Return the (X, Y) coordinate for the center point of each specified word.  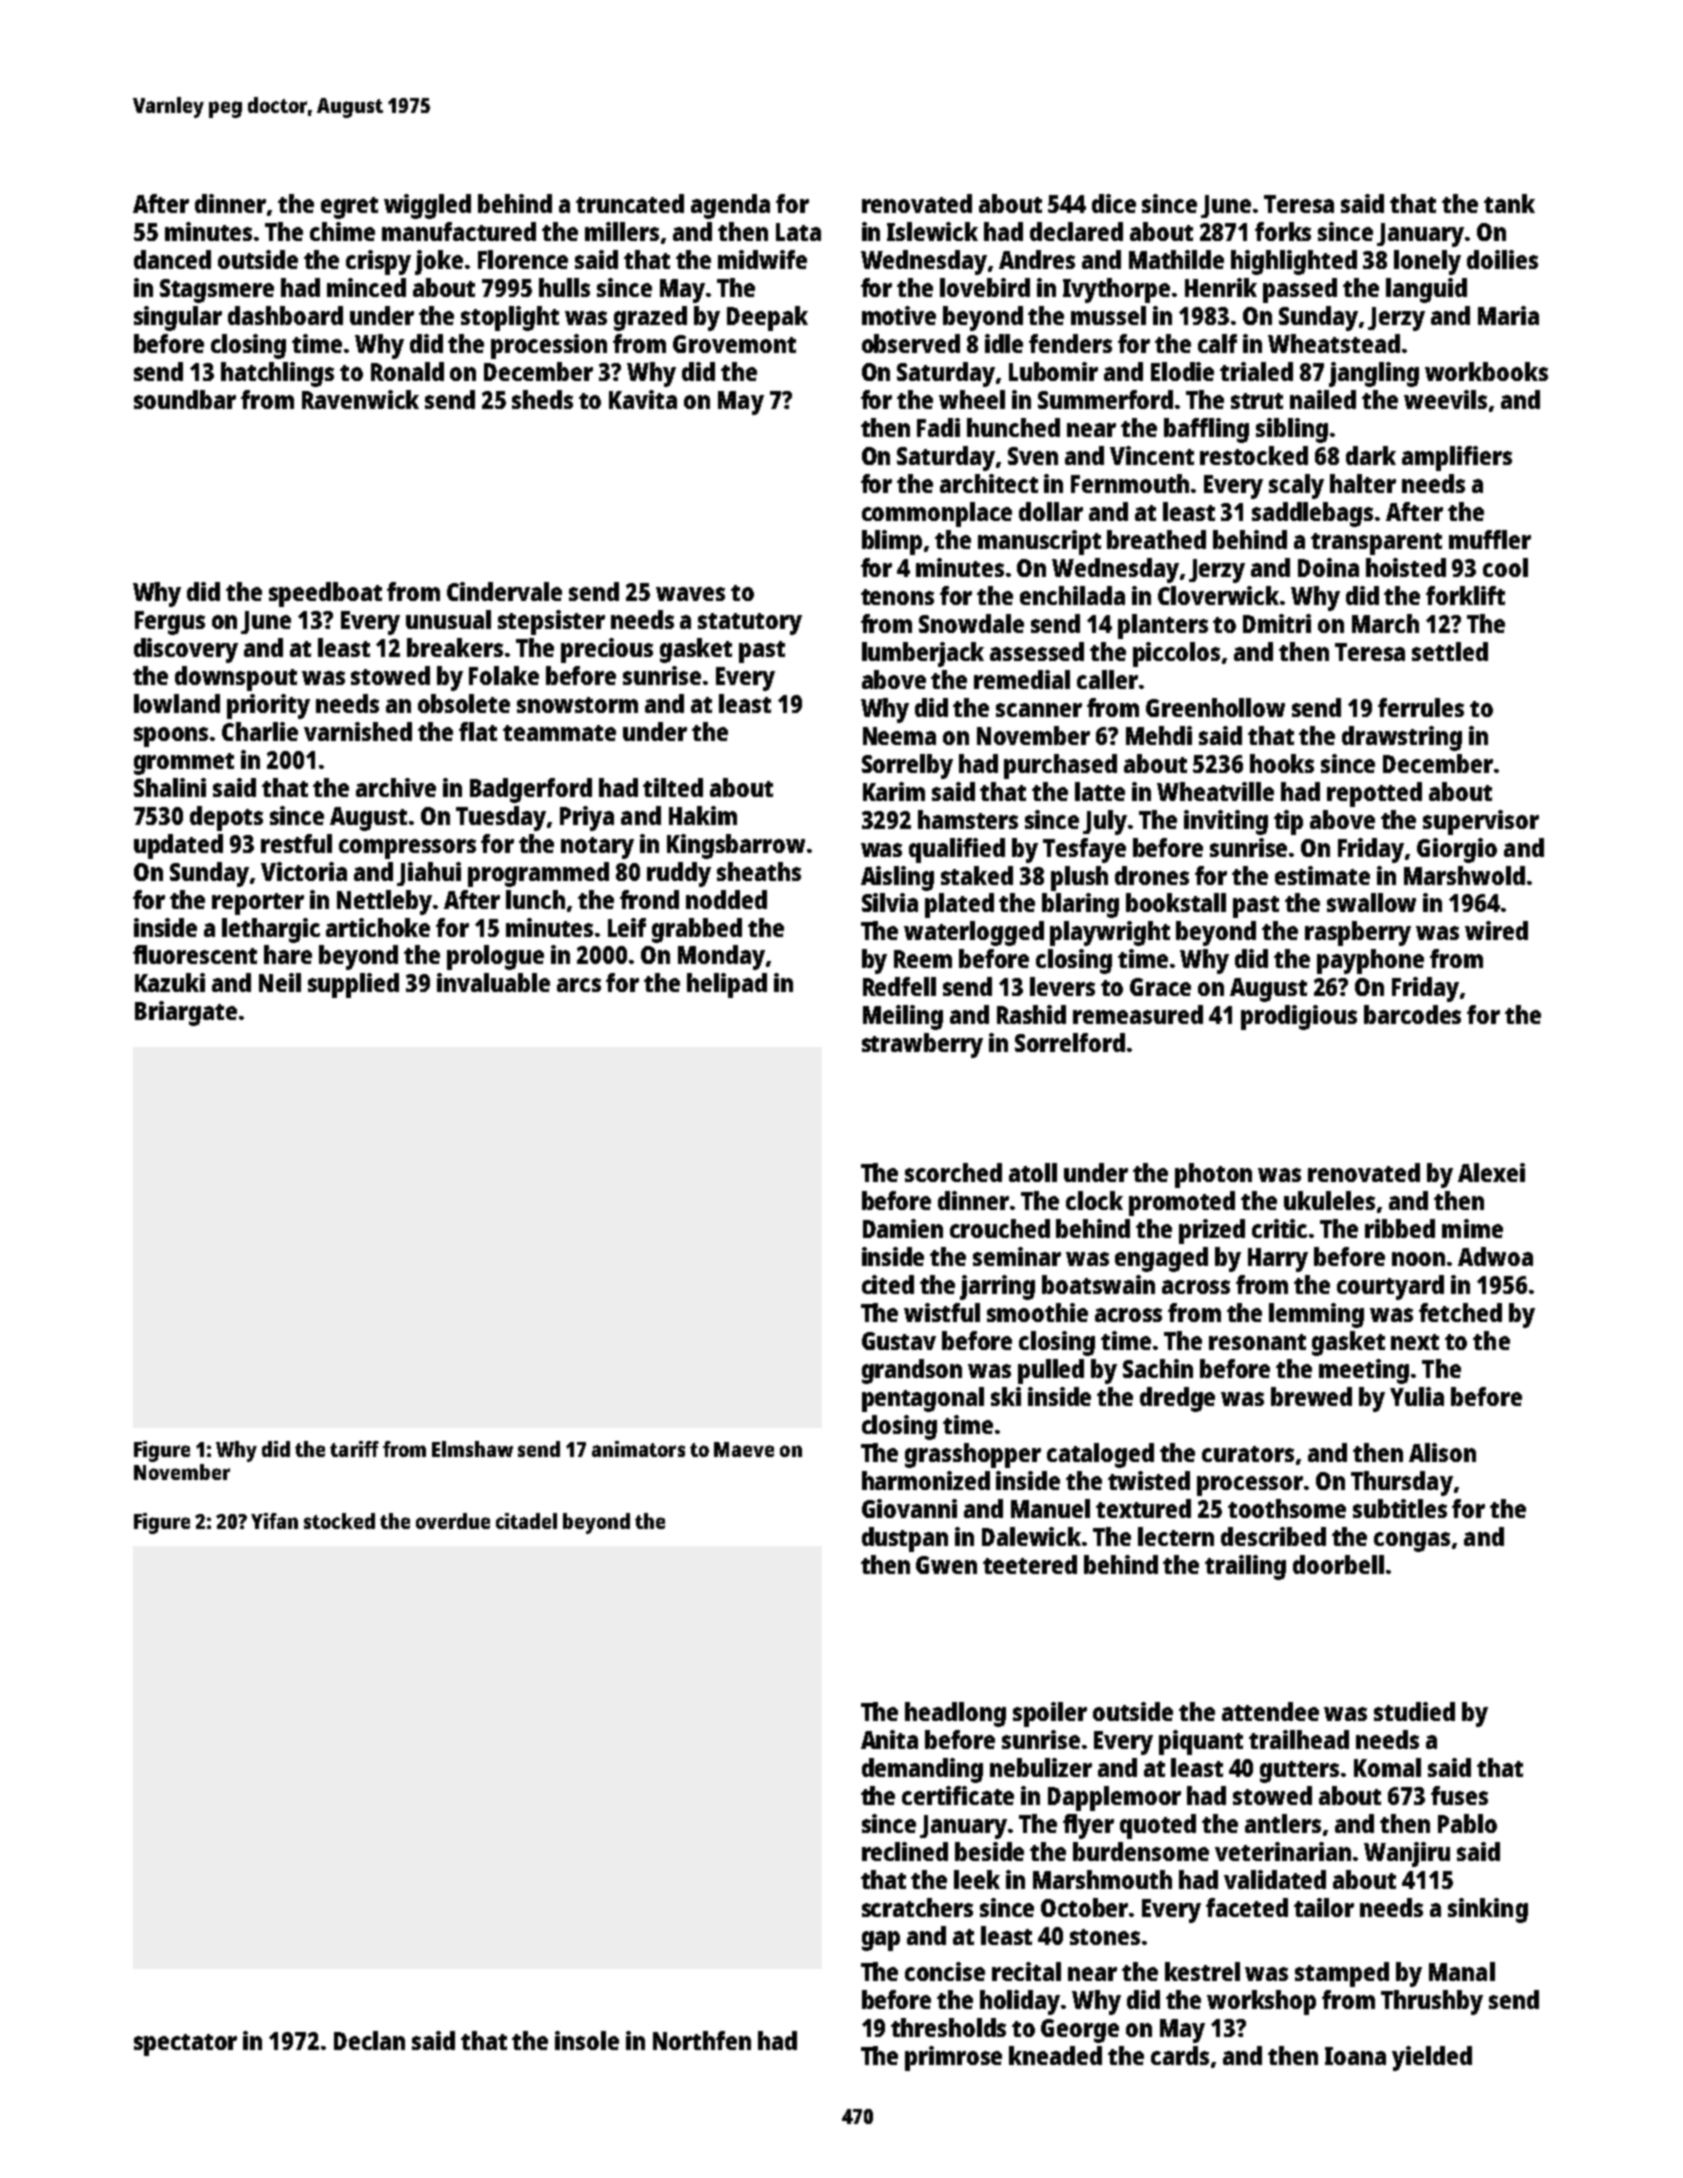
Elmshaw (472, 1449)
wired (1496, 930)
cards (1180, 2055)
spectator (185, 2045)
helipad (727, 985)
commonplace (937, 514)
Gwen (946, 1565)
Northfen (702, 2040)
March (1385, 623)
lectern (1176, 1536)
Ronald (407, 371)
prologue (495, 957)
